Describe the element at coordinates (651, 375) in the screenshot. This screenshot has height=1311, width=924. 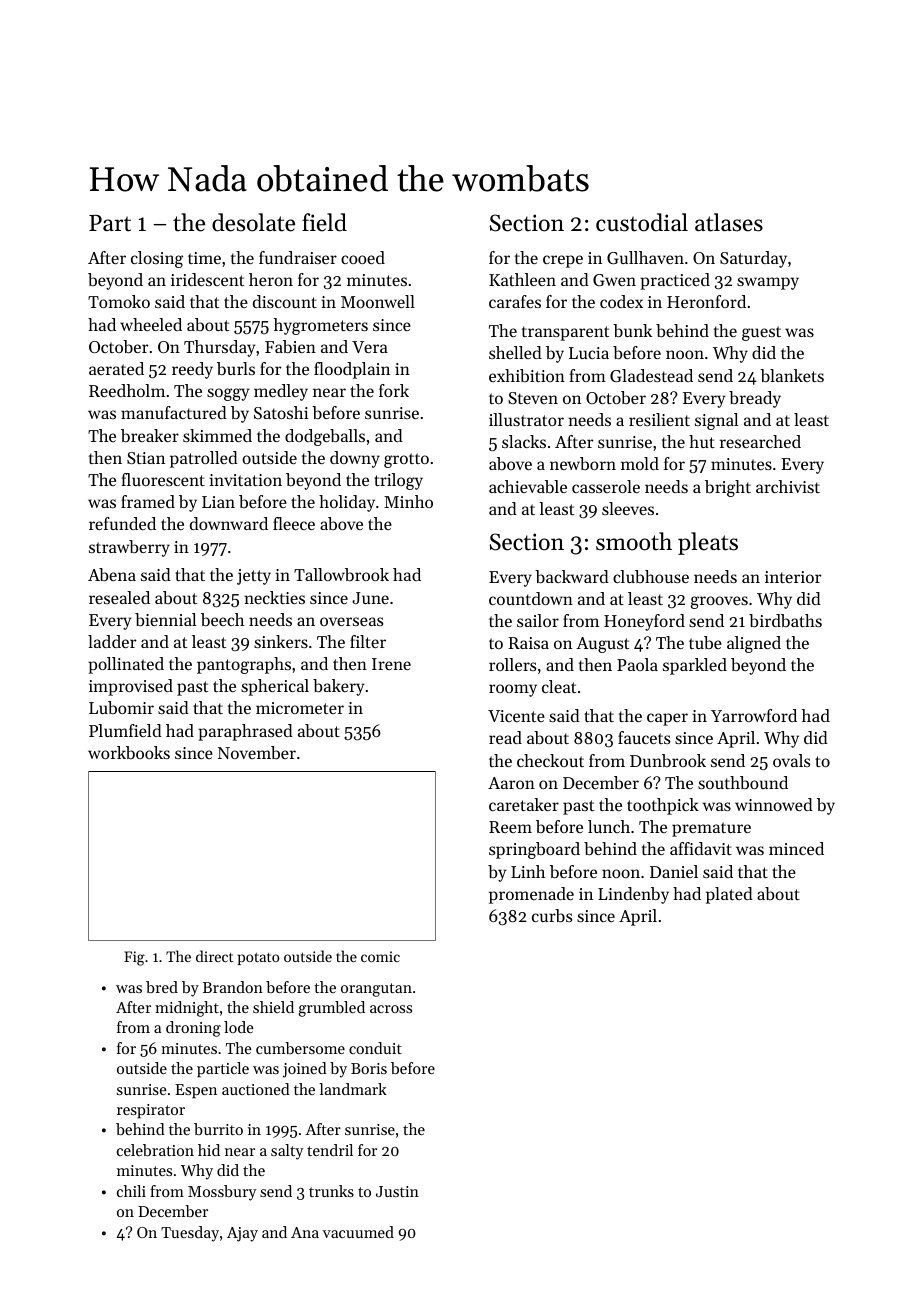
I see `Gladestead` at that location.
